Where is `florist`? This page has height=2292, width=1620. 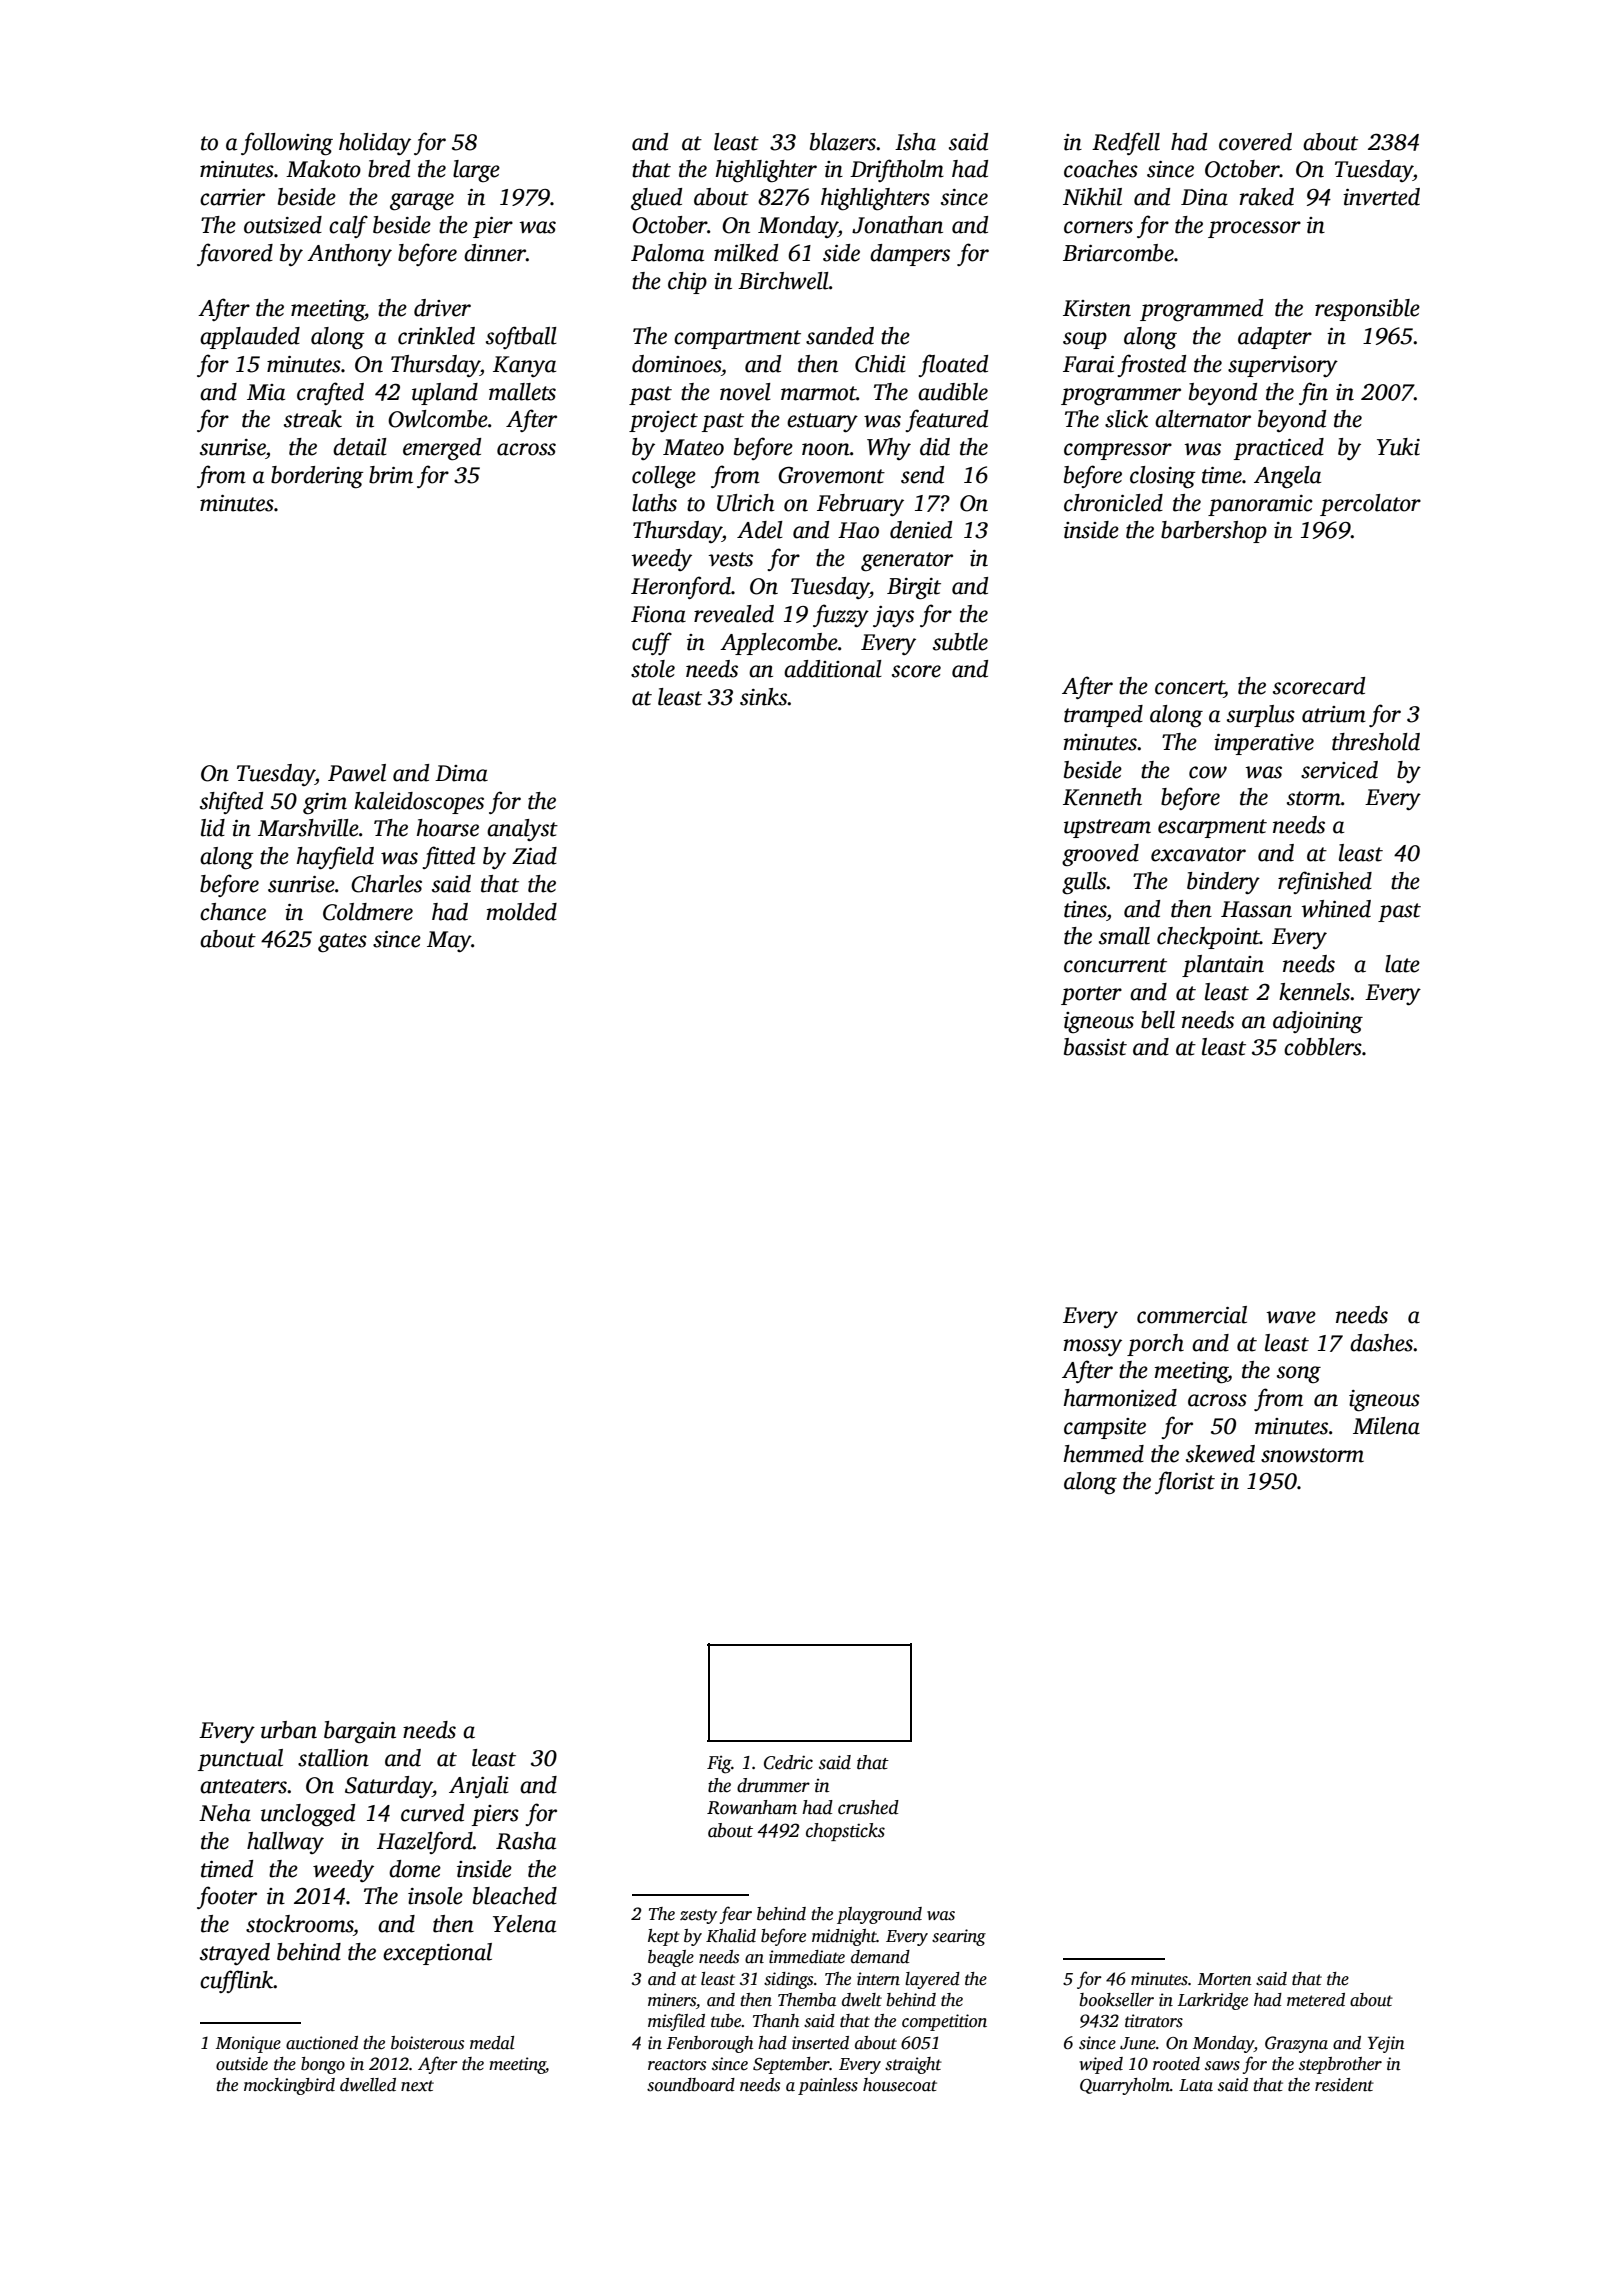 florist is located at coordinates (1185, 1482).
